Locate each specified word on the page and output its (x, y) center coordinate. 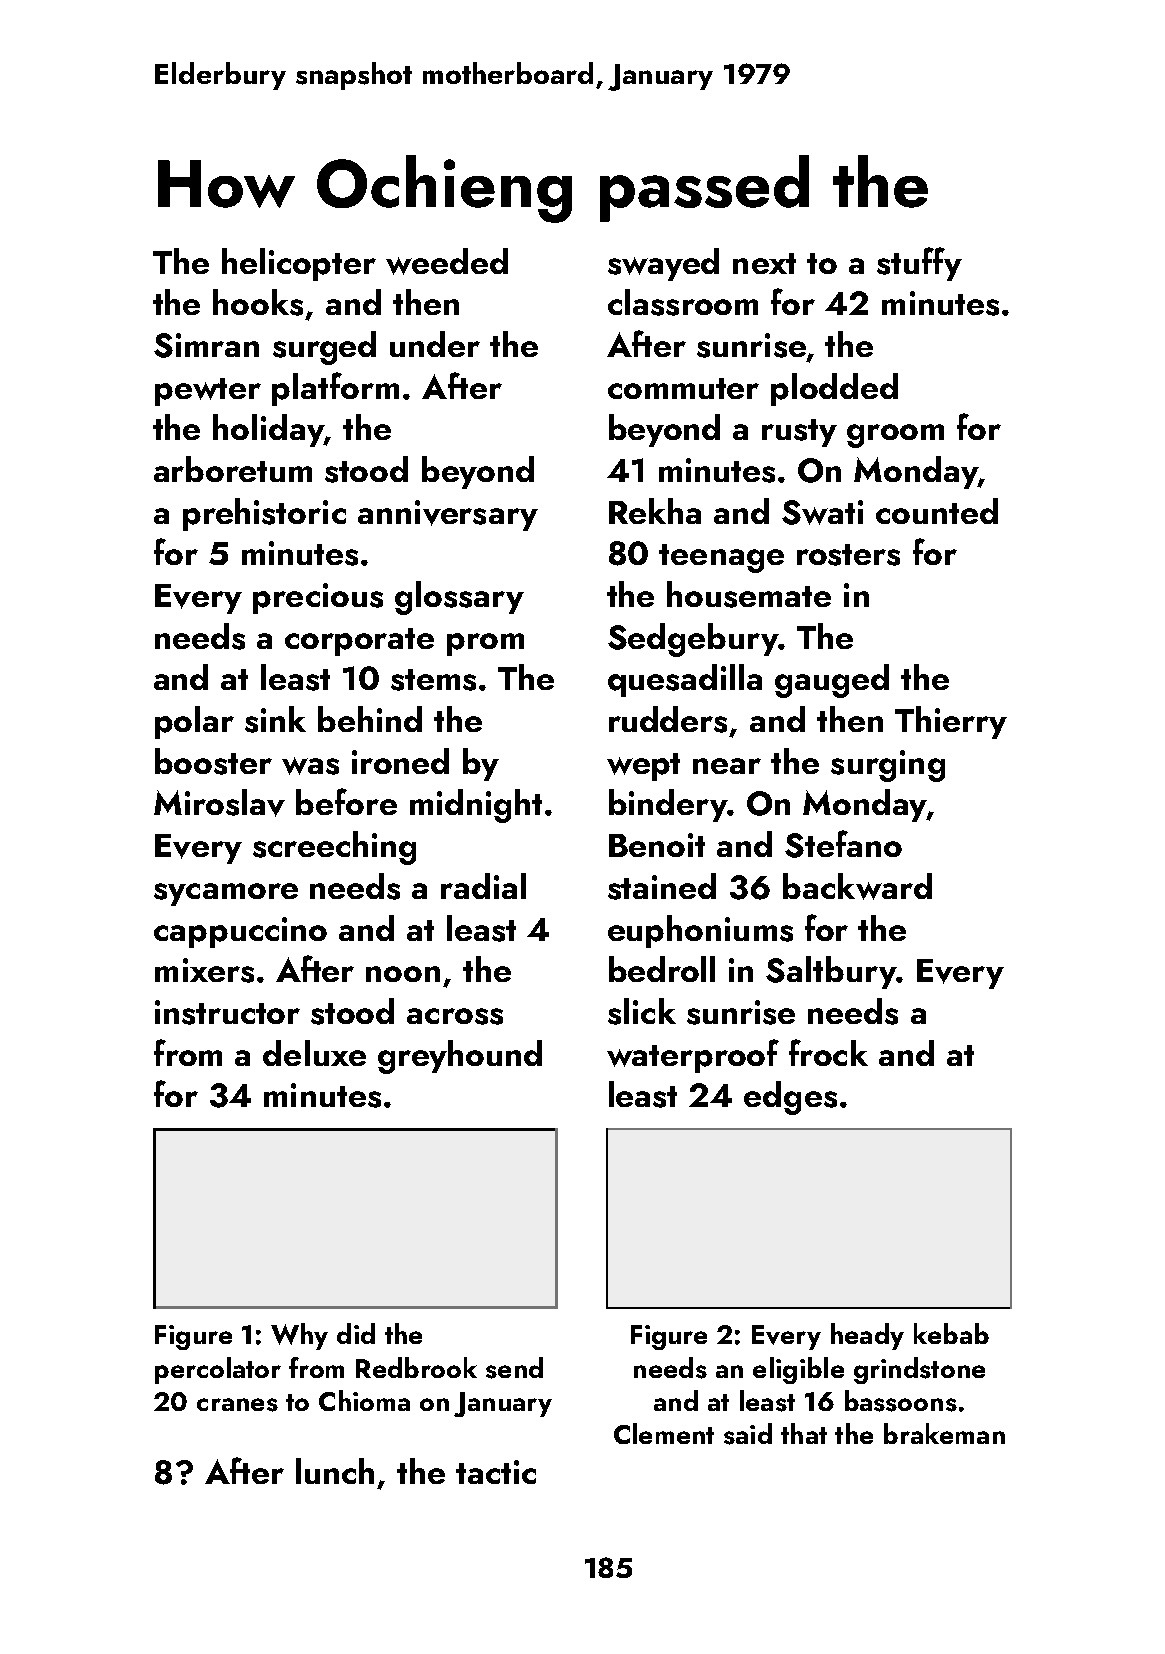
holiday (268, 430)
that (804, 1433)
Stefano (843, 844)
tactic (496, 1472)
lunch (335, 1471)
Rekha (655, 511)
